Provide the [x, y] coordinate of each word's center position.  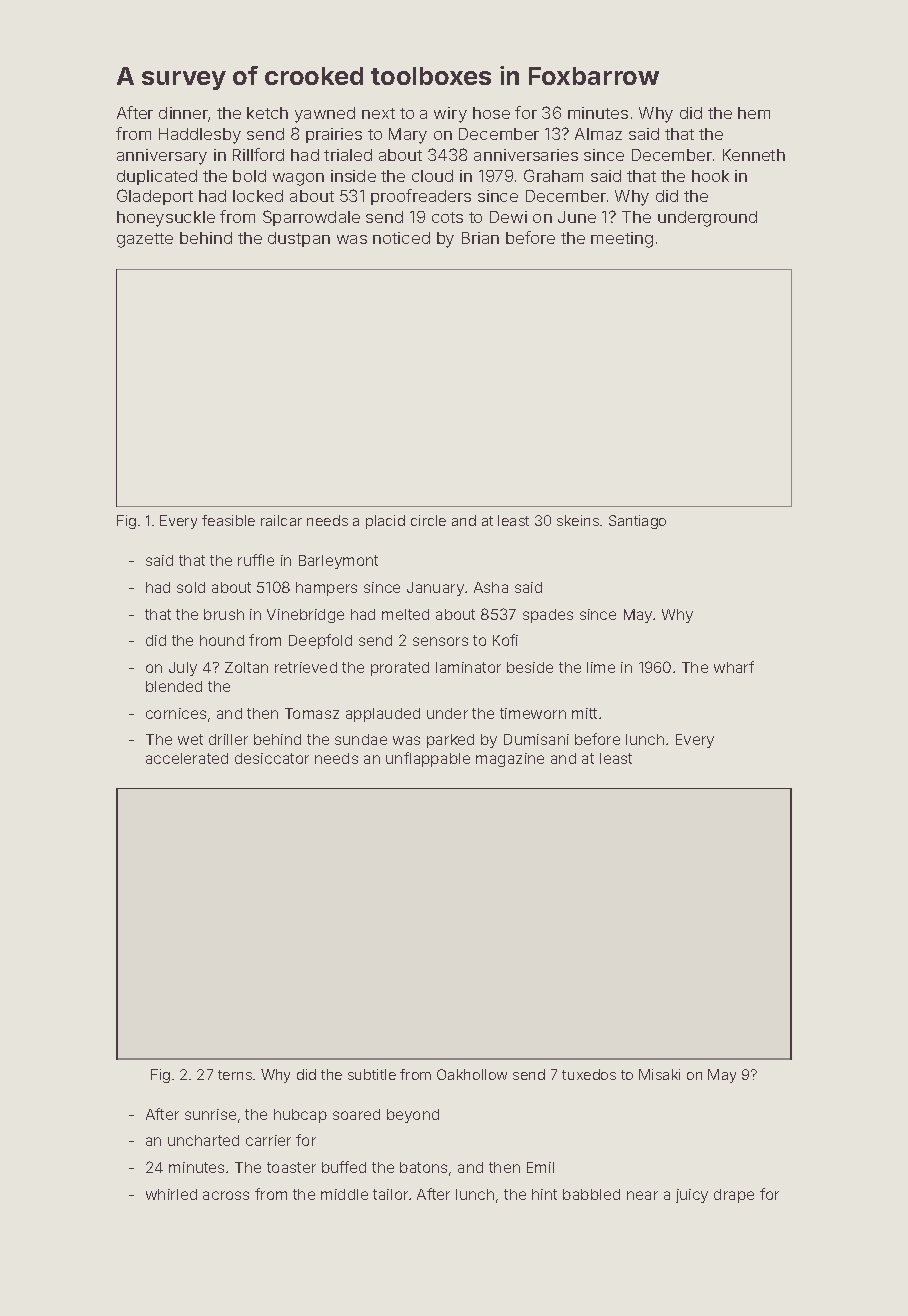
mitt [584, 713]
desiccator [272, 758]
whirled [171, 1194]
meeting [622, 240]
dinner [184, 114]
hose [491, 113]
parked [450, 741]
